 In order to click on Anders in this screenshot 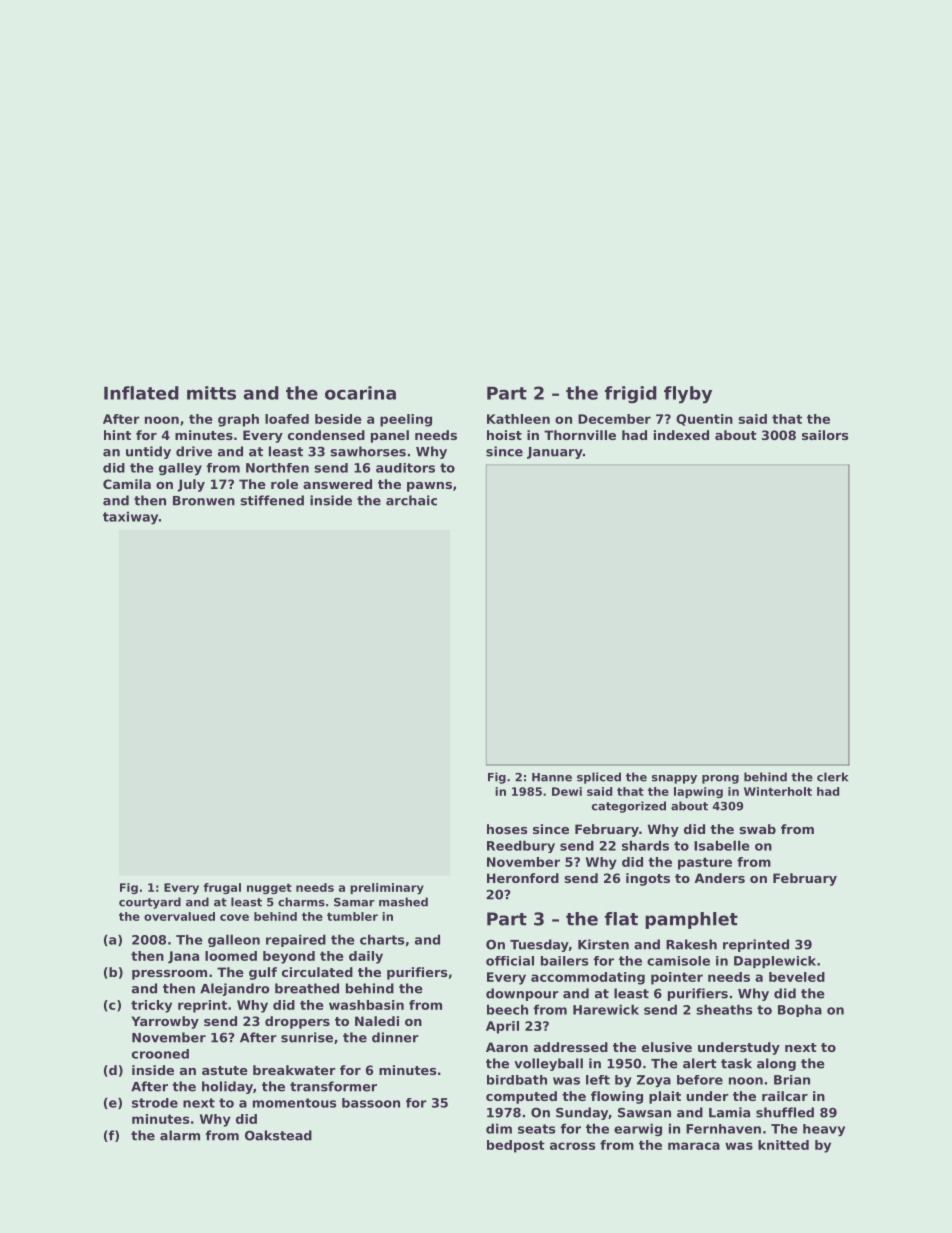, I will do `click(719, 878)`.
